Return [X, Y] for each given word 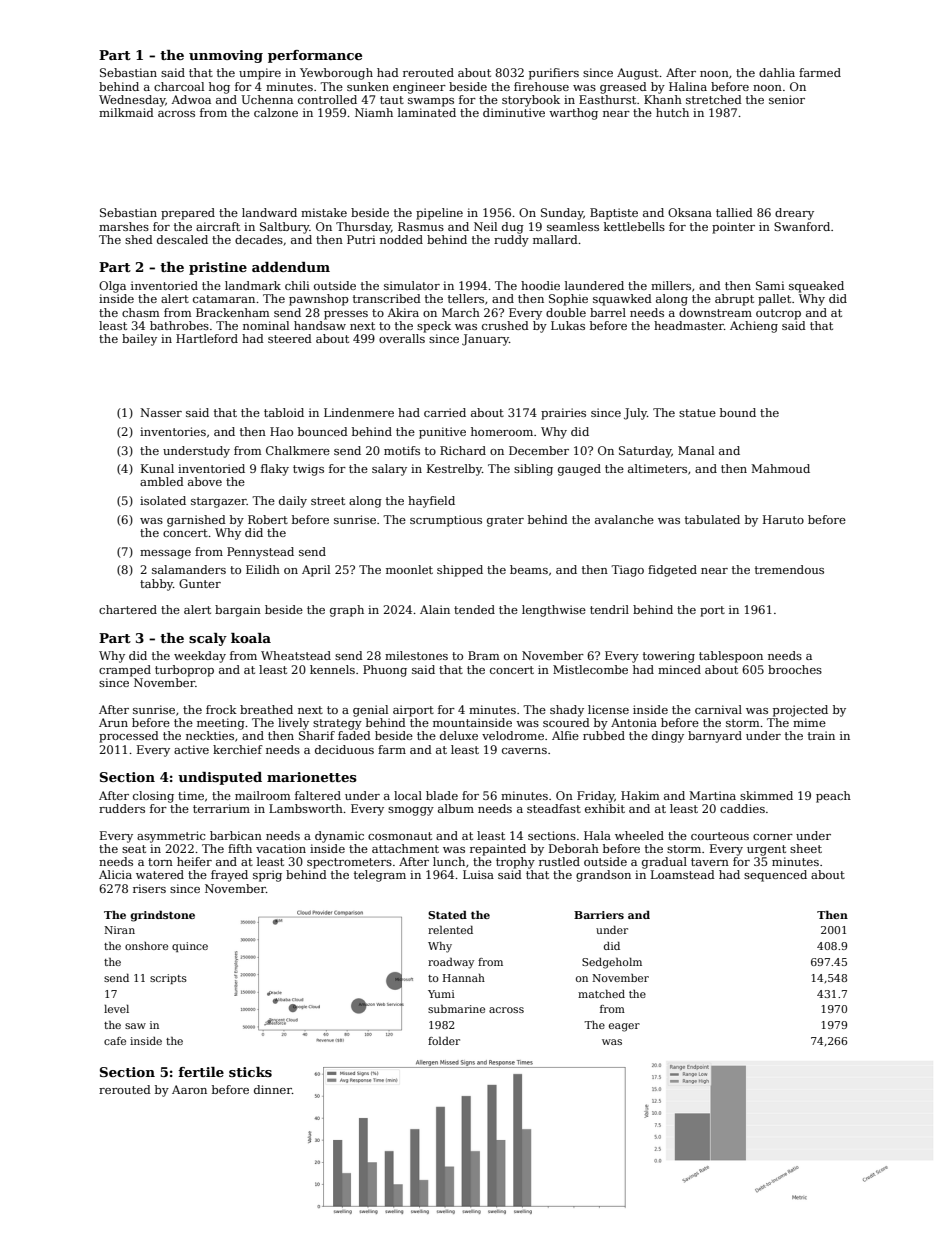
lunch [449, 861]
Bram [484, 655]
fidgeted [672, 571]
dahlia [777, 72]
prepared [188, 214]
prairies [563, 414]
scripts [168, 979]
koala [251, 638]
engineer [419, 88]
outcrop [778, 314]
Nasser [161, 412]
